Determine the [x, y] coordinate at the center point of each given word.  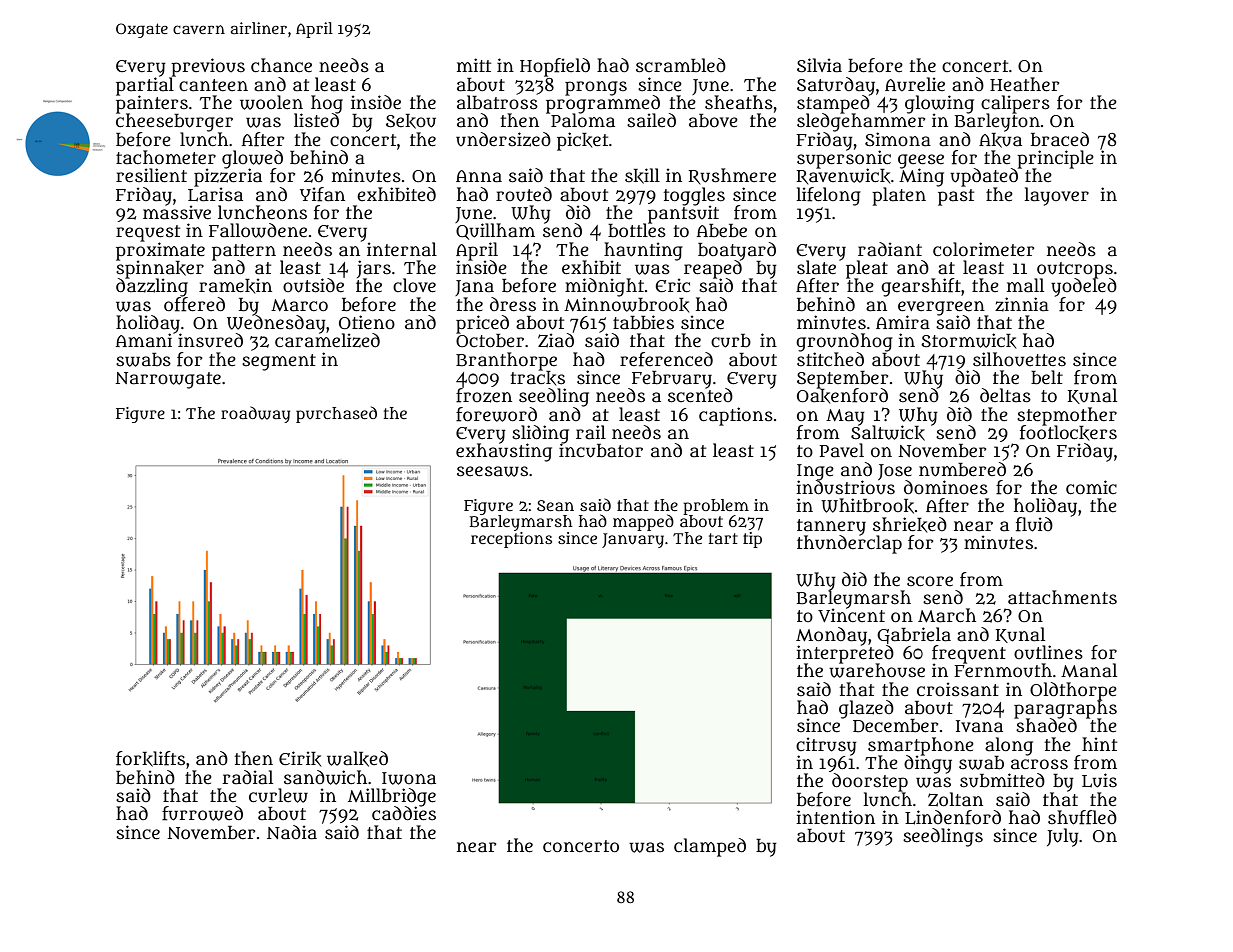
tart [723, 538]
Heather [1024, 84]
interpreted [845, 654]
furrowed [202, 813]
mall [1025, 285]
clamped [710, 847]
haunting [643, 251]
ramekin [235, 286]
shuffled [1082, 817]
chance [281, 65]
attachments [1062, 597]
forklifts [150, 759]
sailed [651, 120]
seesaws [492, 471]
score [930, 581]
